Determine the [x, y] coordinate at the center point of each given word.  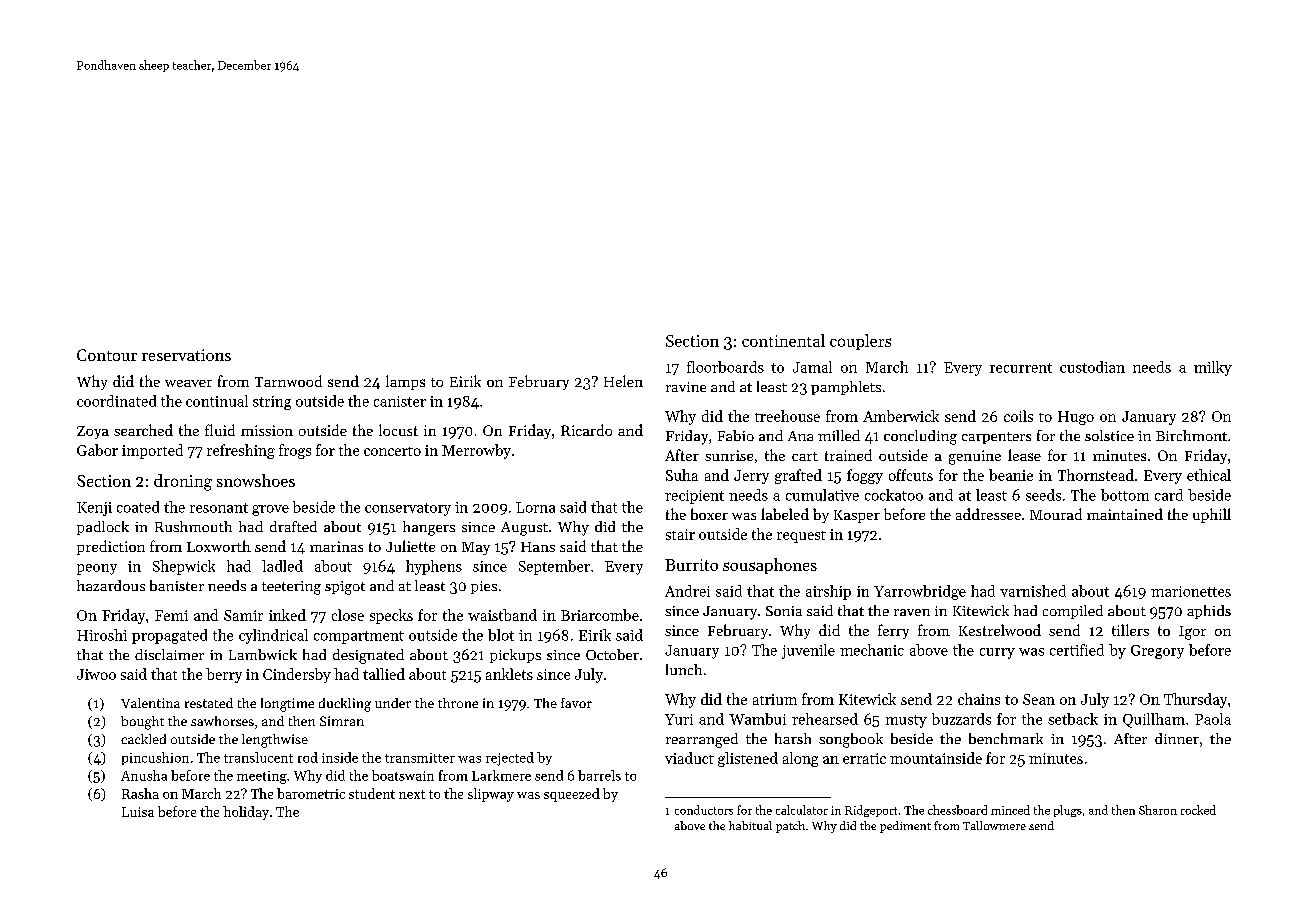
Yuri [679, 719]
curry [997, 653]
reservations [186, 355]
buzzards [961, 719]
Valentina [150, 703]
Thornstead [1096, 475]
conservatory [408, 509]
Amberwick [901, 416]
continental [783, 340]
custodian [1092, 367]
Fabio [736, 435]
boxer [709, 514]
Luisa [138, 812]
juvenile [808, 651]
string [272, 403]
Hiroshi [102, 635]
